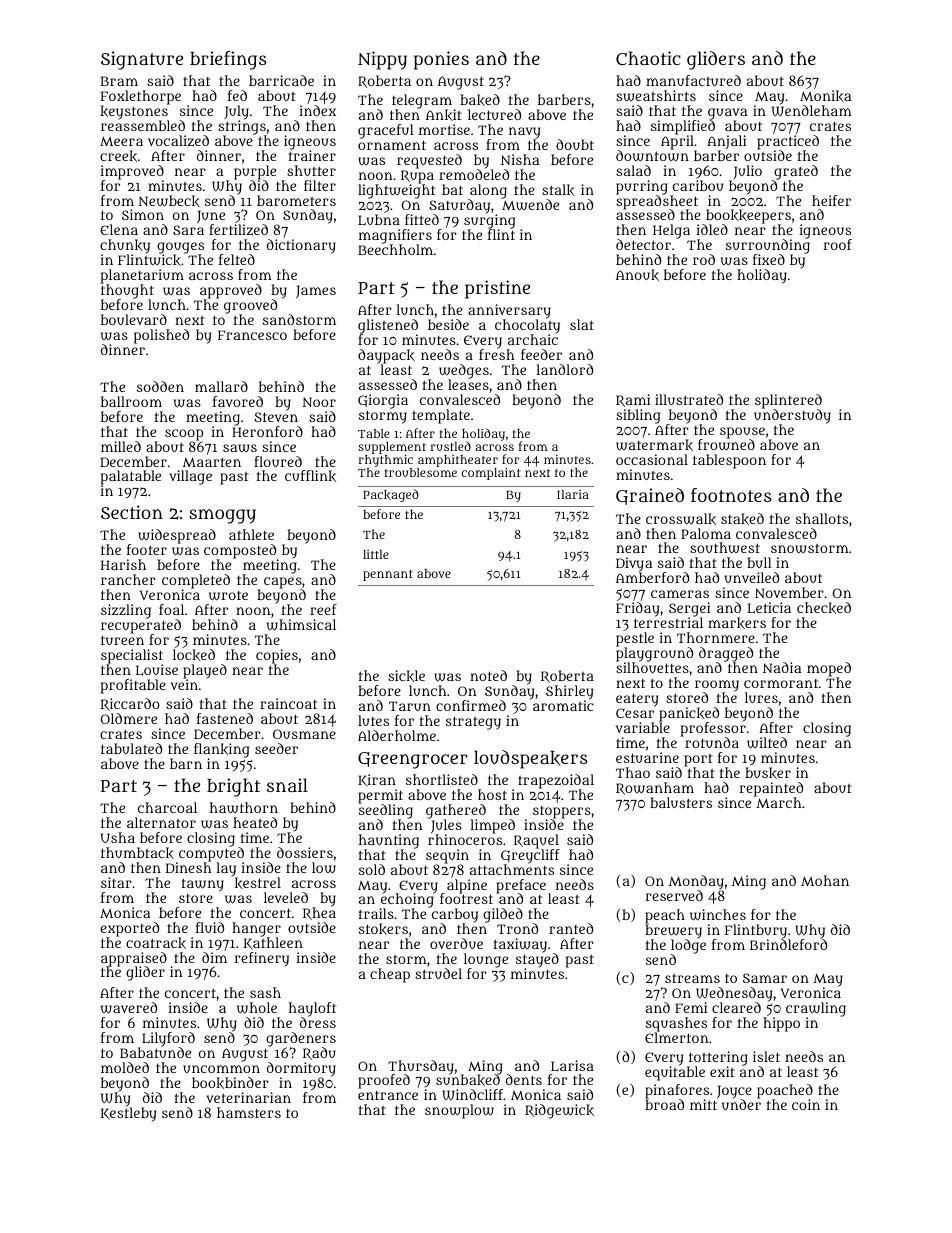 The image size is (952, 1233). I want to click on ornament, so click(392, 145).
